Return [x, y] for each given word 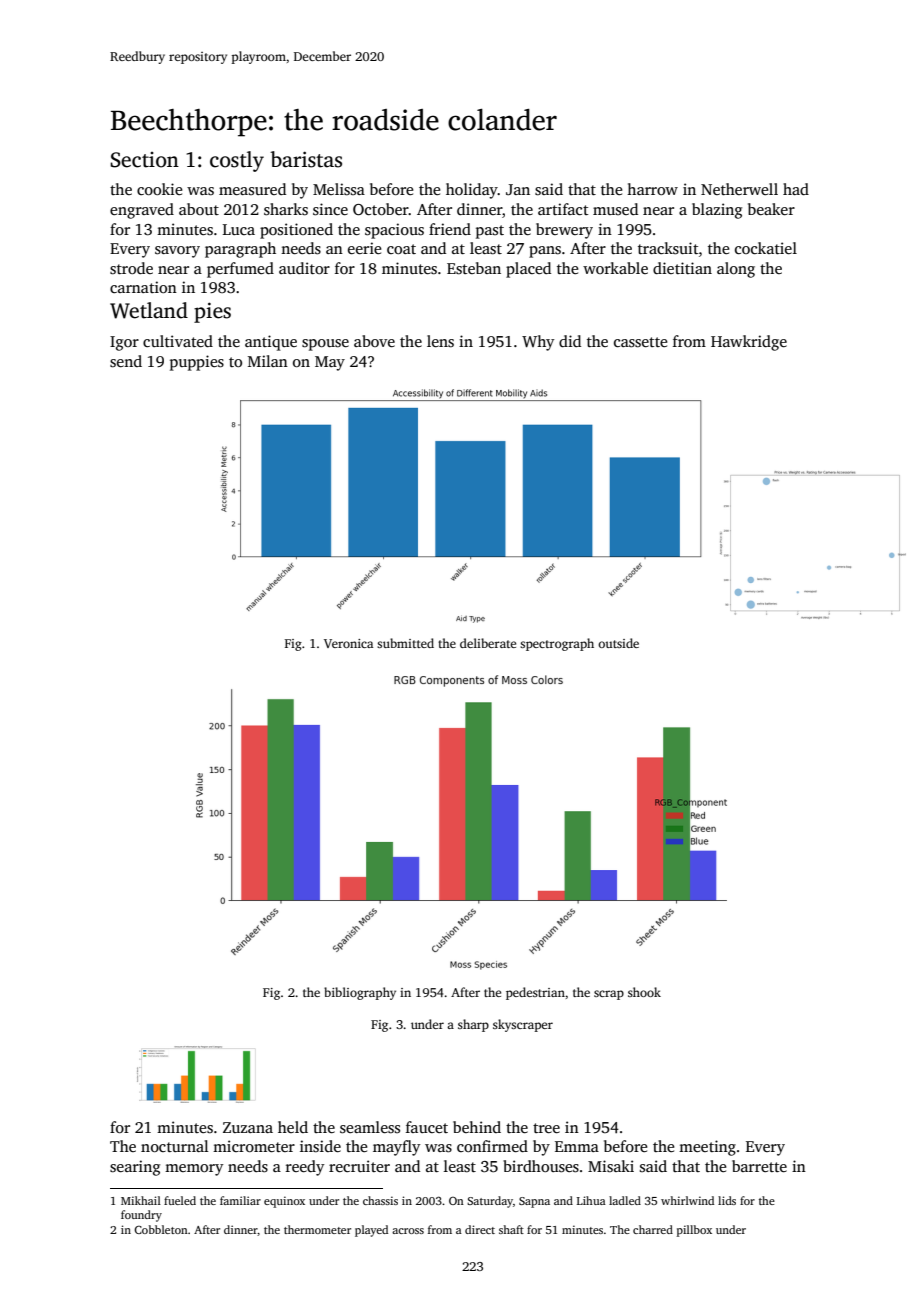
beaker [771, 209]
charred [653, 1229]
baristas [306, 159]
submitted [405, 643]
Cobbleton [161, 1229]
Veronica [348, 643]
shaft [511, 1229]
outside [618, 643]
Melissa [339, 189]
